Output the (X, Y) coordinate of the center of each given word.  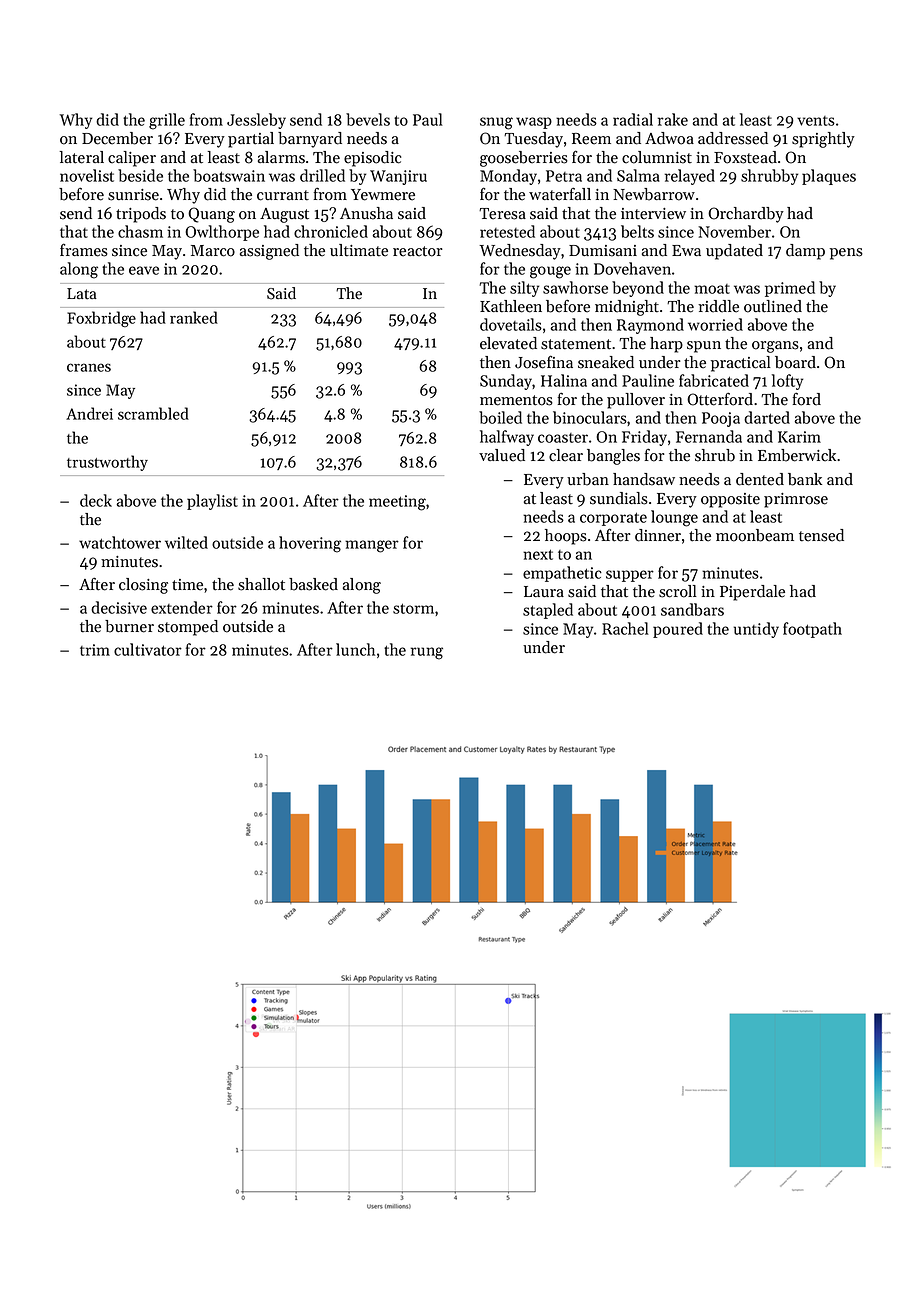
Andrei (89, 413)
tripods (141, 215)
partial (251, 140)
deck (96, 500)
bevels (368, 119)
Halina (564, 380)
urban (588, 479)
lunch (355, 649)
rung (427, 653)
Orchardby (746, 215)
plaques (829, 177)
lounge (674, 518)
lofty (787, 382)
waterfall (560, 194)
